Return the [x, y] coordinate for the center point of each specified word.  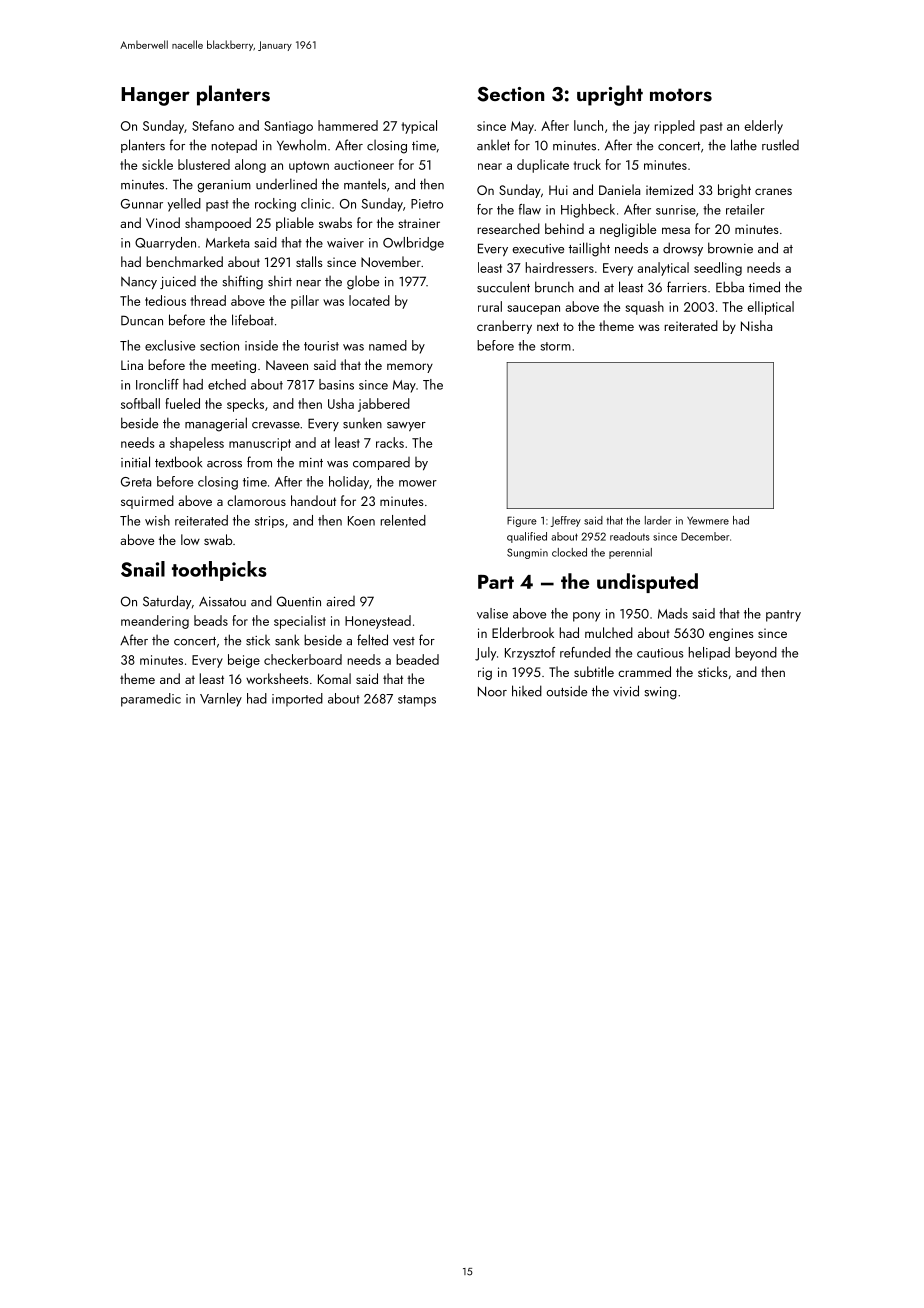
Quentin [299, 601]
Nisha [756, 325]
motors [681, 95]
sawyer [406, 426]
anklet [493, 145]
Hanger [155, 96]
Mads [673, 613]
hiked [527, 691]
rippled [675, 127]
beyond [756, 654]
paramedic [151, 700]
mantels [365, 184]
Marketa [227, 242]
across [224, 464]
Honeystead [378, 622]
